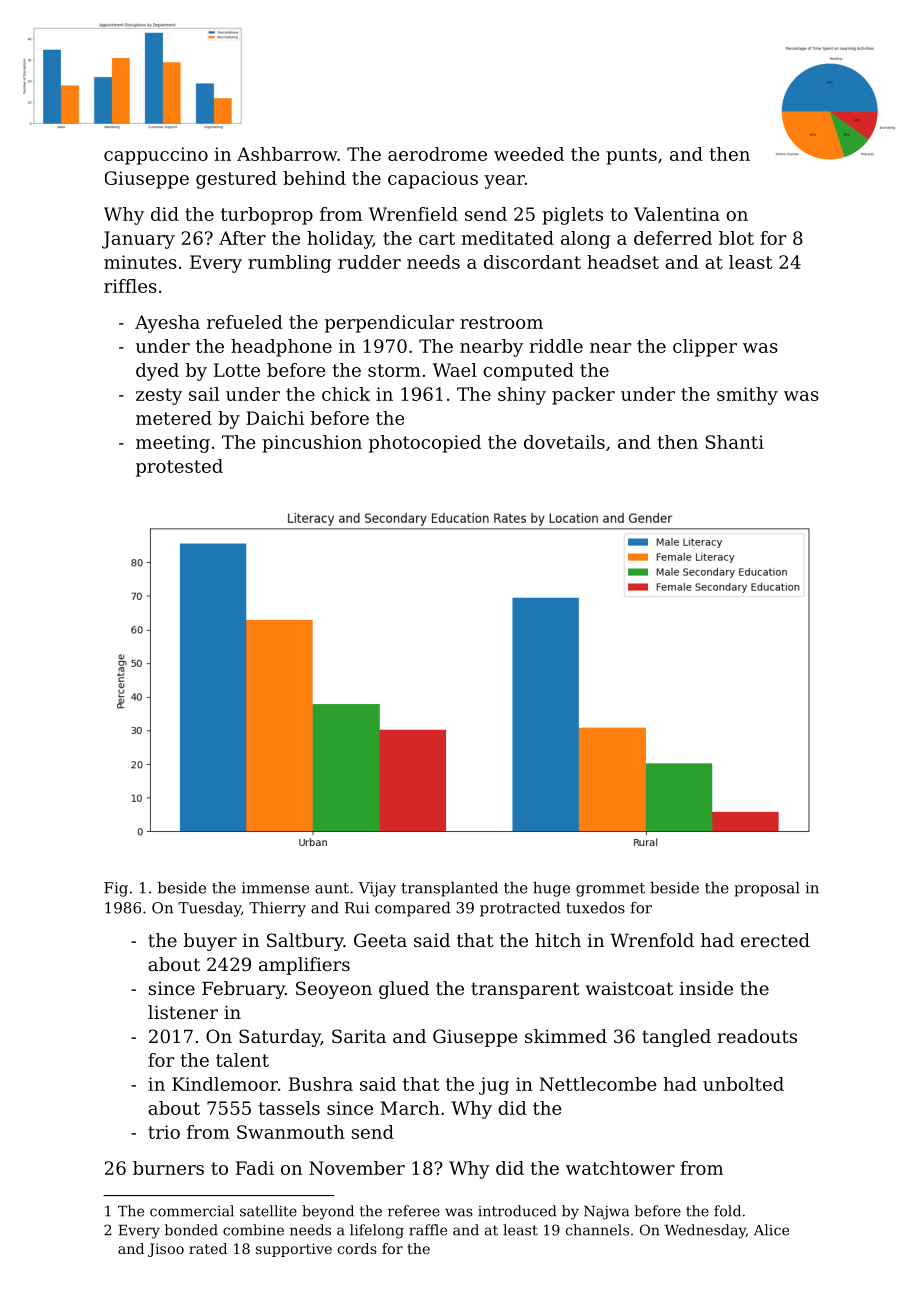 Image resolution: width=924 pixels, height=1311 pixels. What do you see at coordinates (736, 238) in the document?
I see `blot` at bounding box center [736, 238].
